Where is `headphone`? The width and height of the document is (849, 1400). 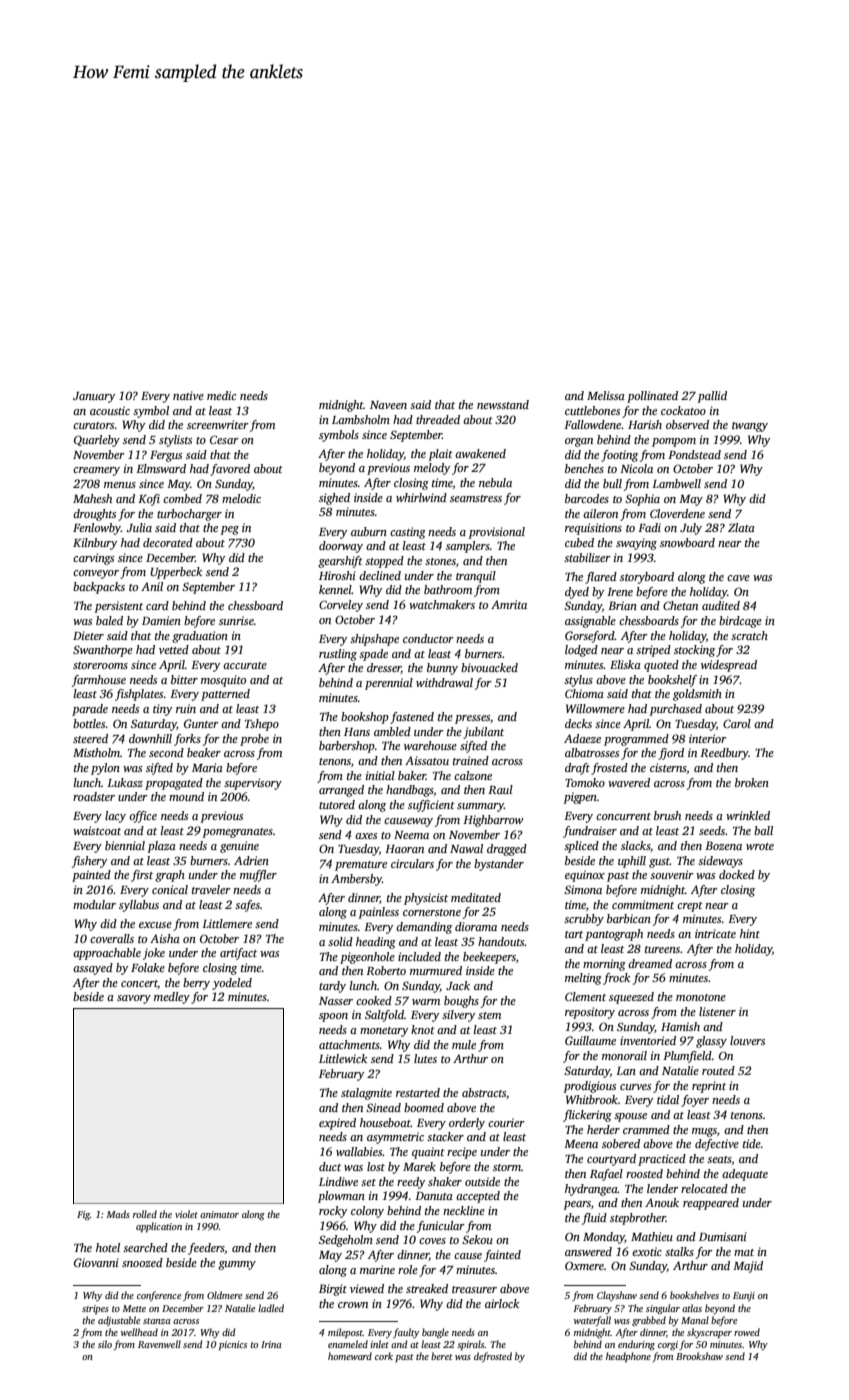
headphone is located at coordinates (628, 1357).
